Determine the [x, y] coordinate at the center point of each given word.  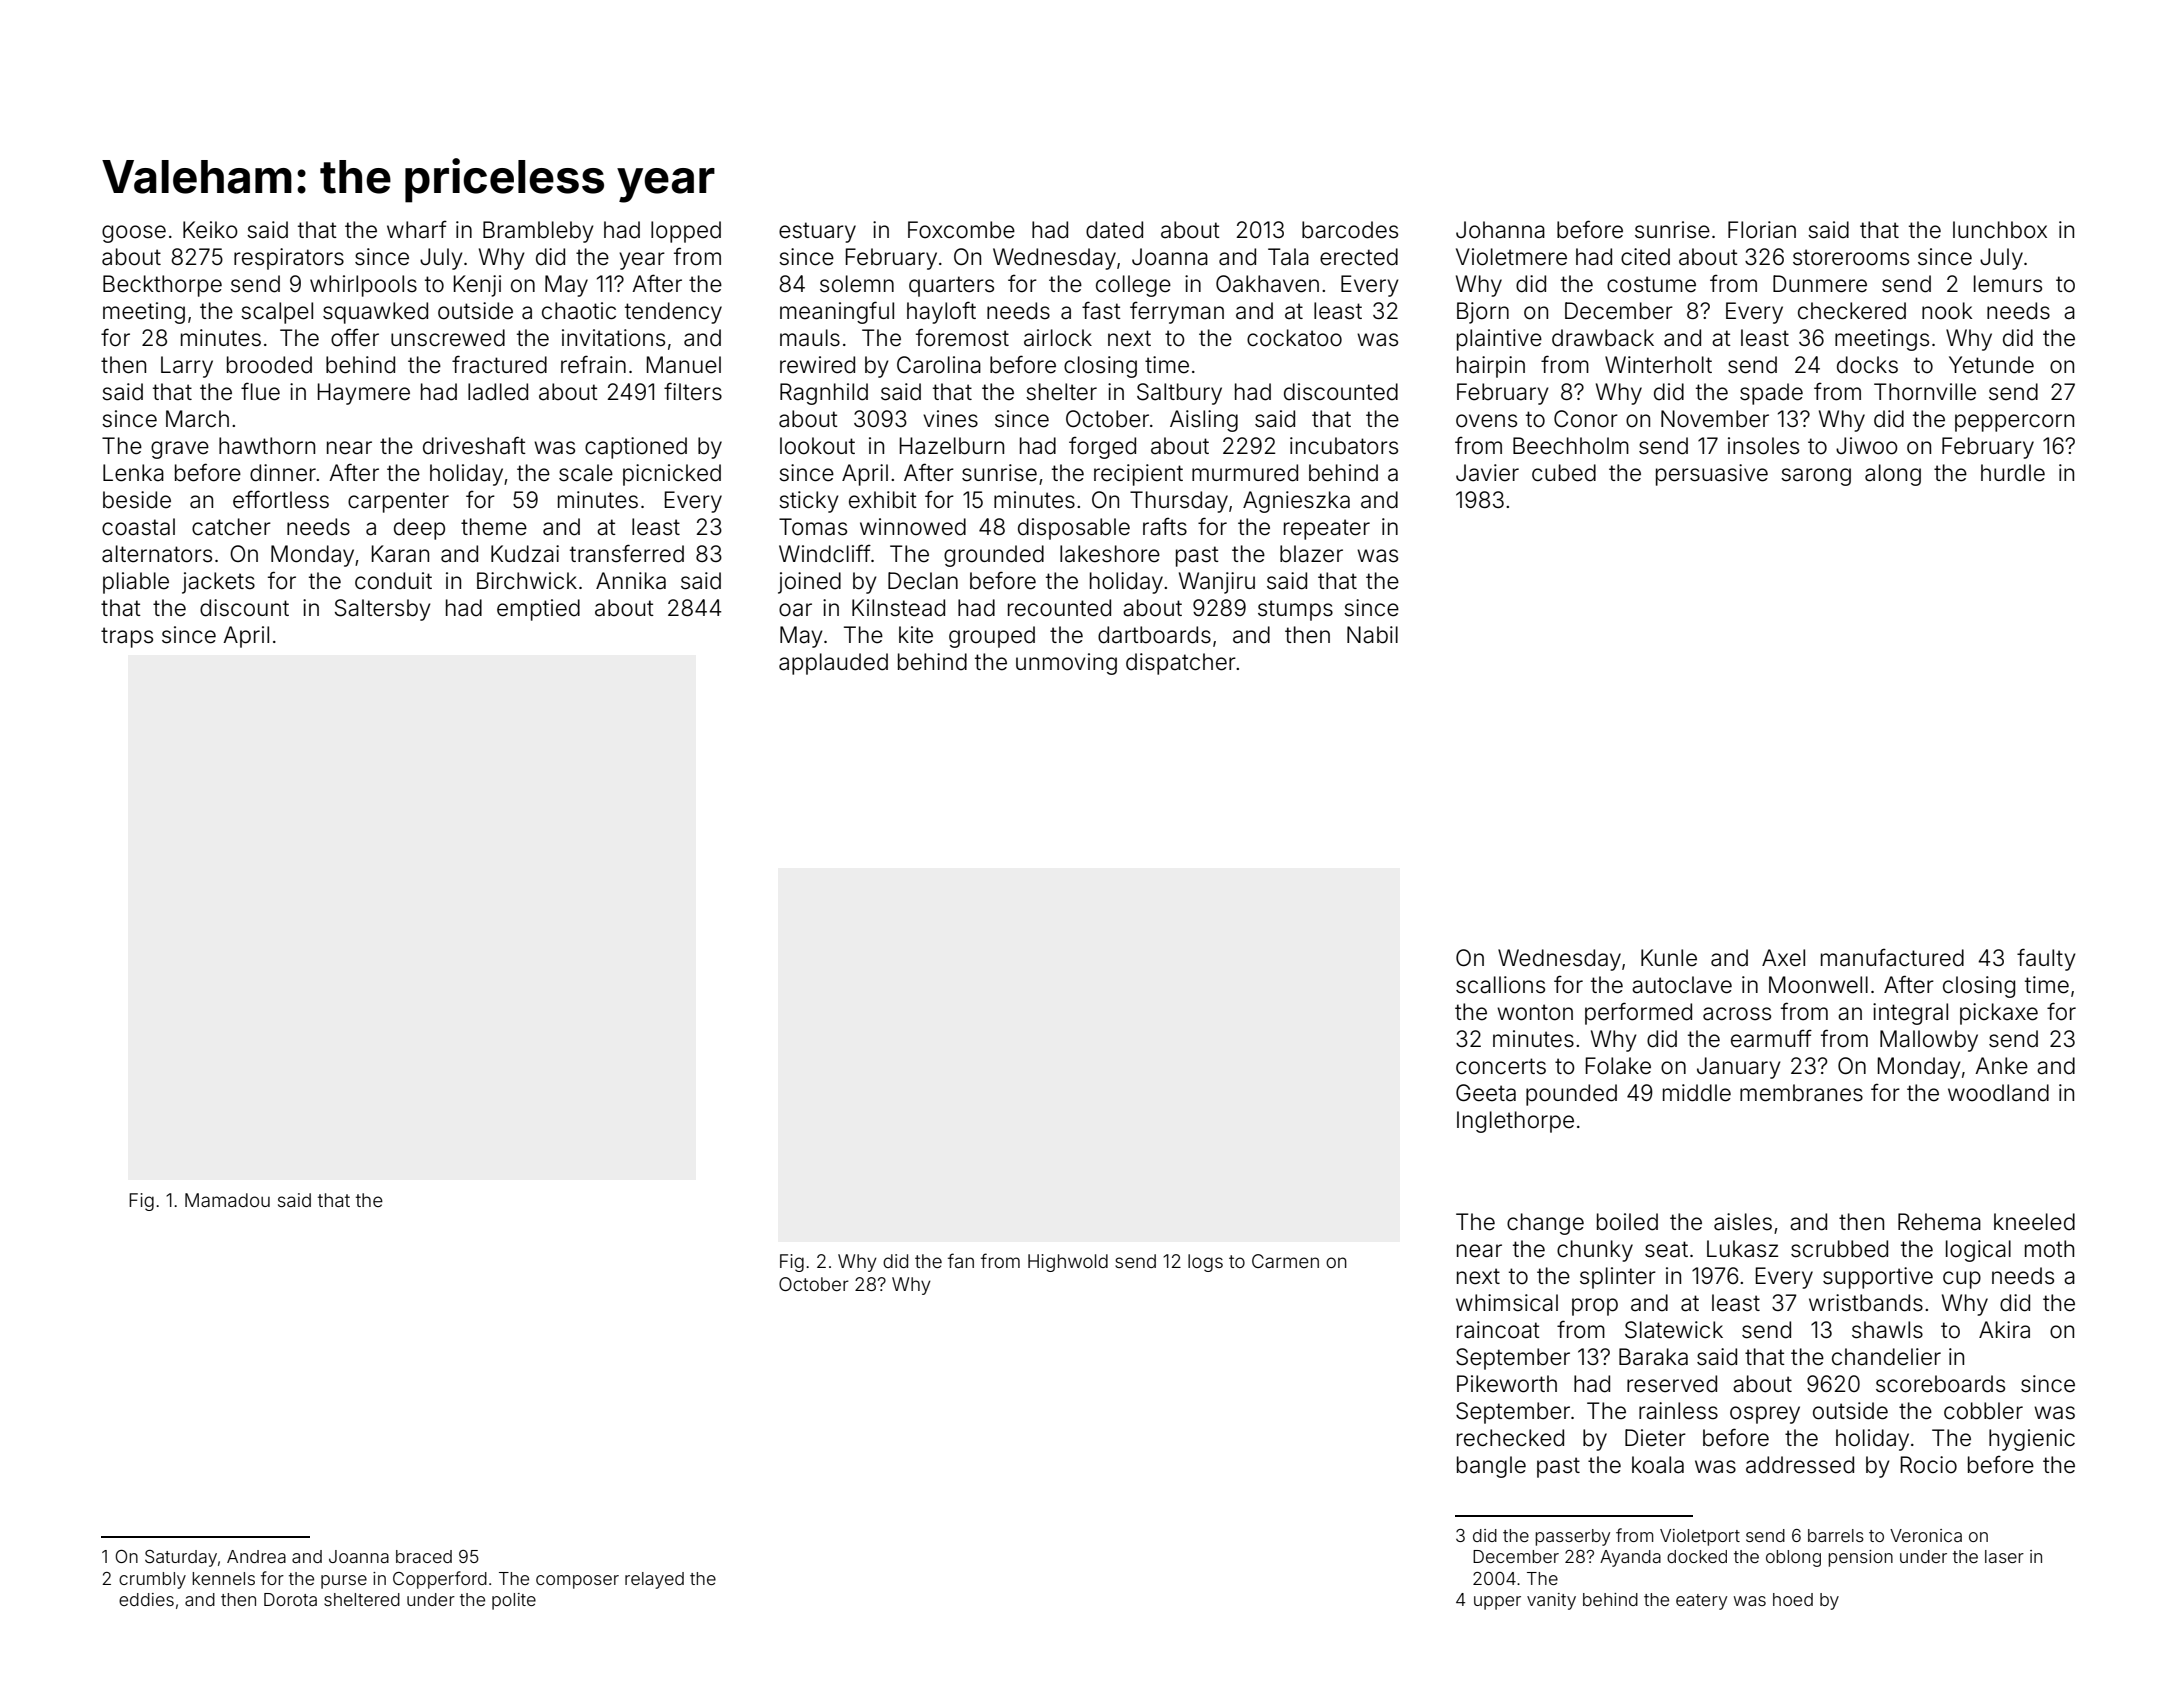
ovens [1486, 421]
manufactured [1892, 958]
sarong [1816, 477]
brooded [269, 365]
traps [127, 637]
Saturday [181, 1558]
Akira [2004, 1330]
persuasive [1712, 475]
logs [1205, 1263]
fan [961, 1260]
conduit [393, 581]
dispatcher [1181, 664]
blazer [1311, 554]
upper [1497, 1603]
